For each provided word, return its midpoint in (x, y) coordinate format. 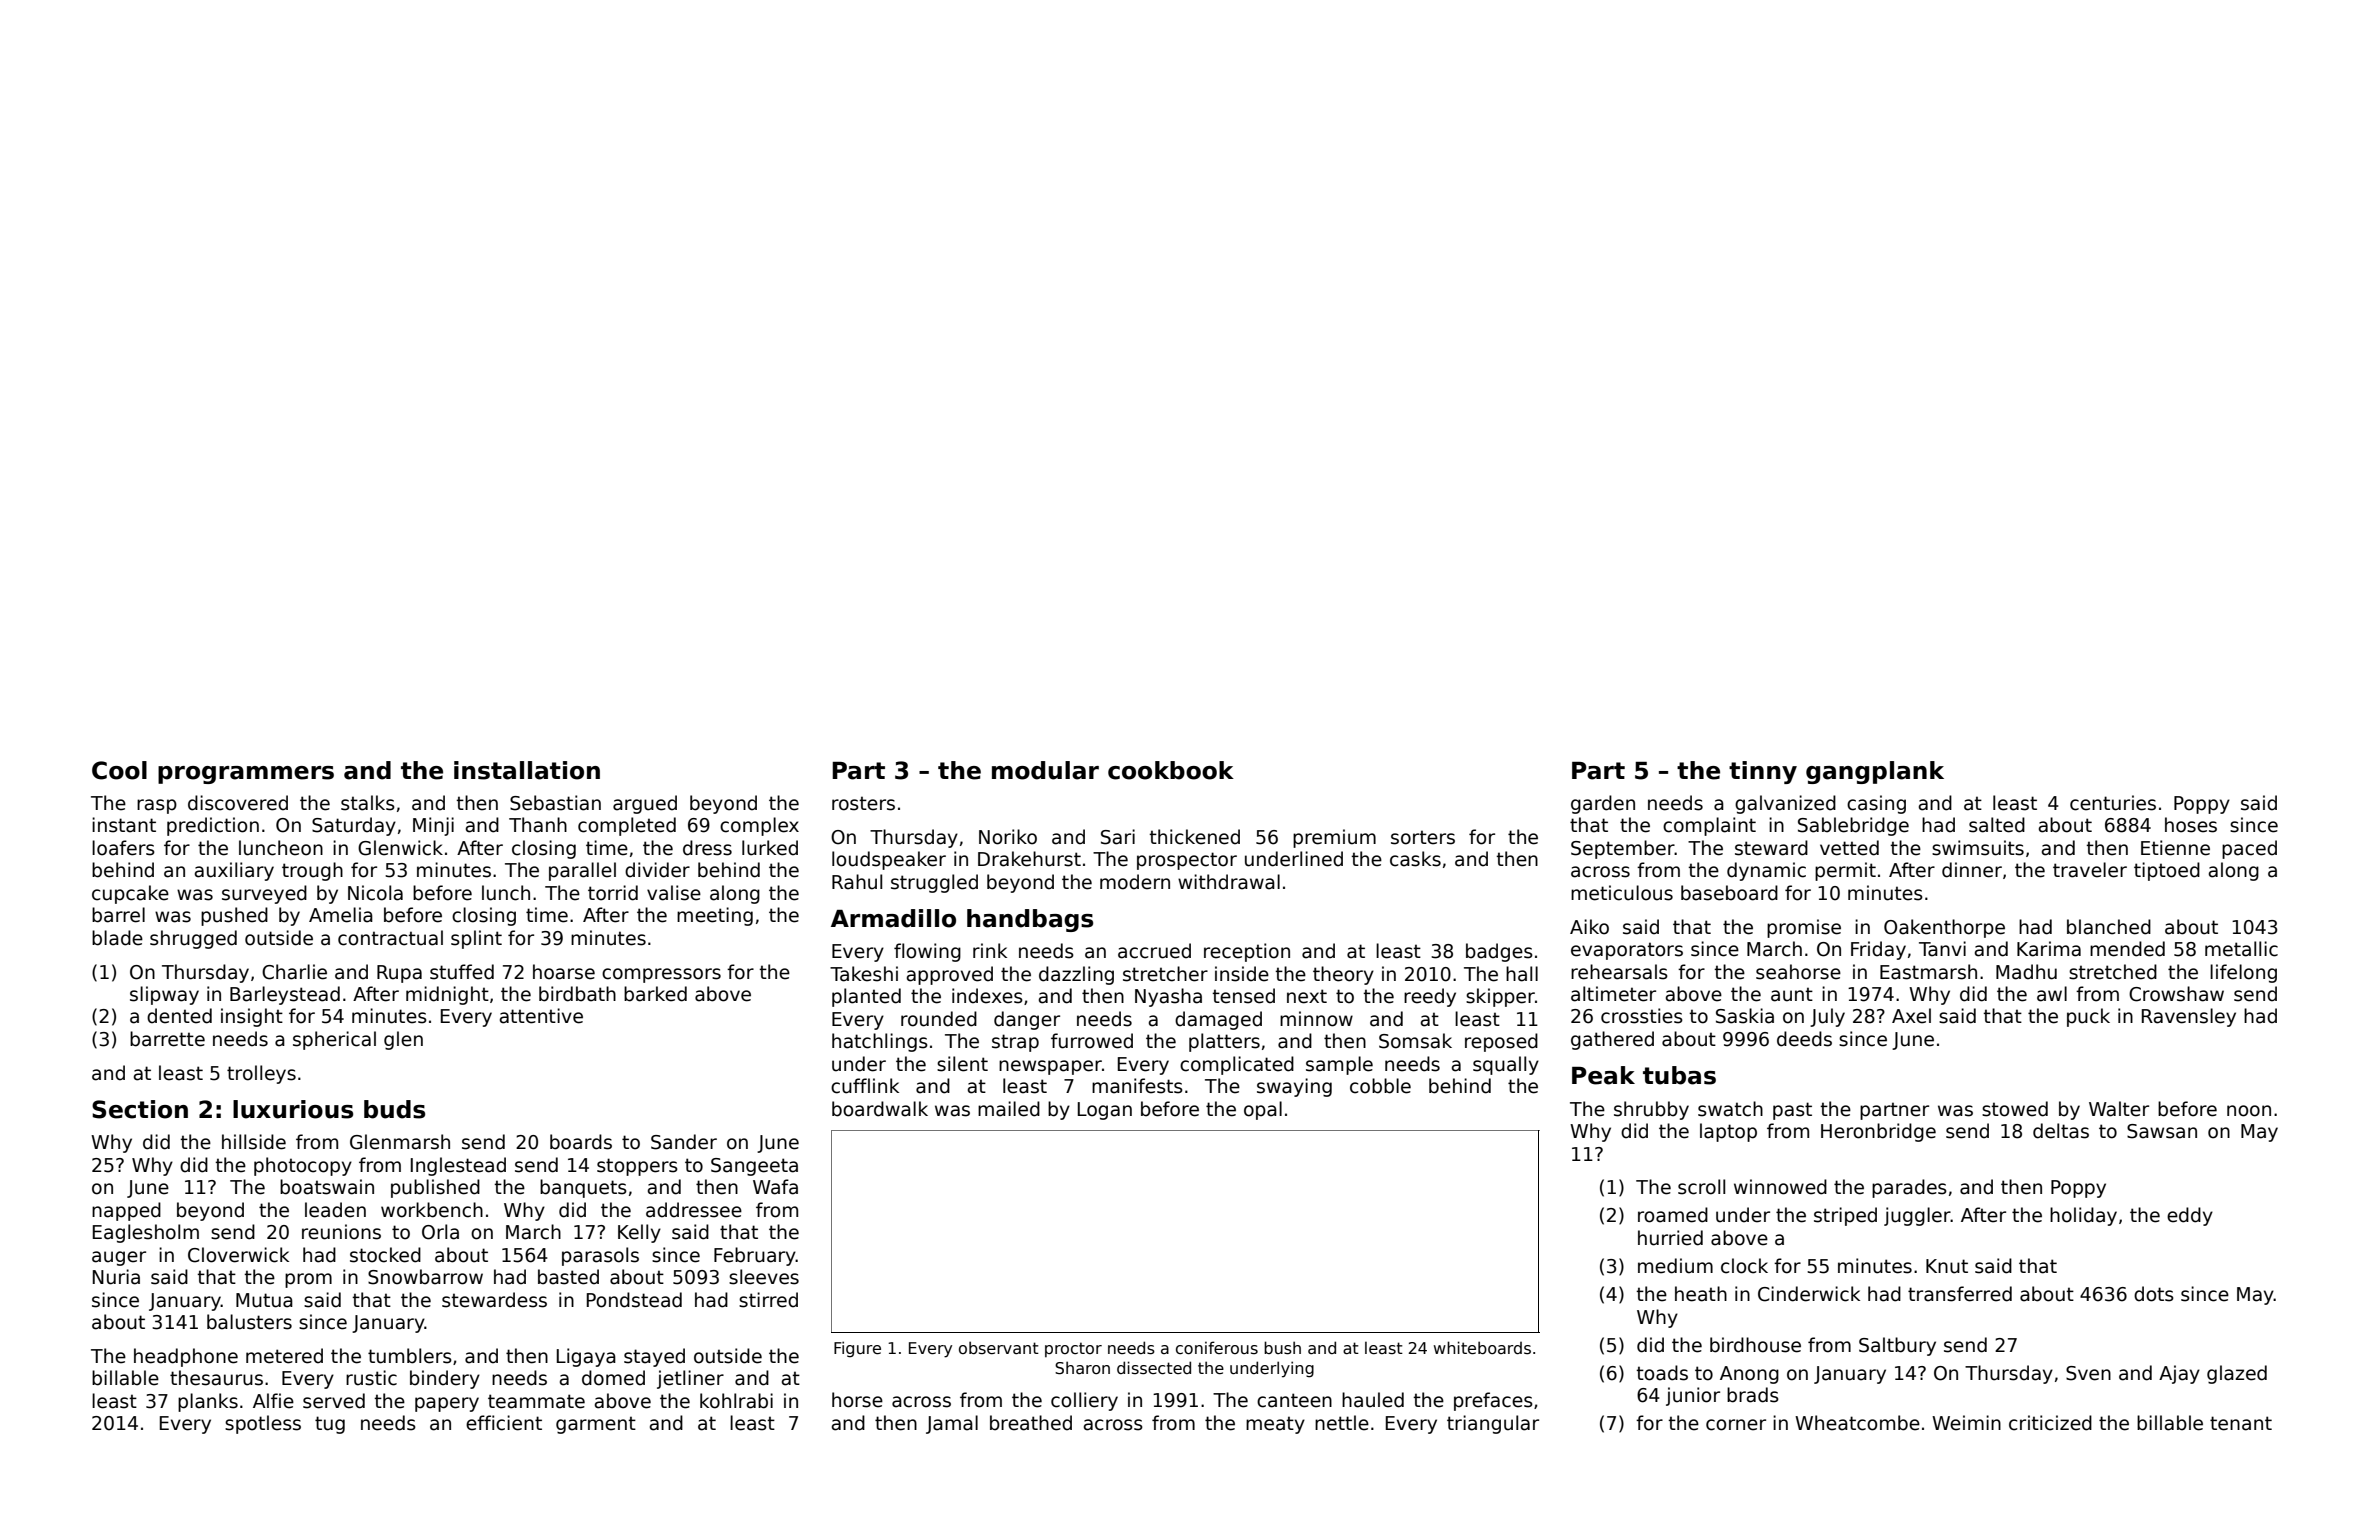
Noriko (1008, 837)
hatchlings (880, 1042)
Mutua (264, 1300)
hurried (1670, 1238)
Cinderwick (1809, 1294)
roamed (1673, 1215)
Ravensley (2189, 1017)
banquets (583, 1188)
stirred (768, 1300)
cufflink (865, 1086)
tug (330, 1425)
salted (1997, 825)
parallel (582, 871)
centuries (2113, 803)
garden (1603, 804)
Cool (119, 770)
